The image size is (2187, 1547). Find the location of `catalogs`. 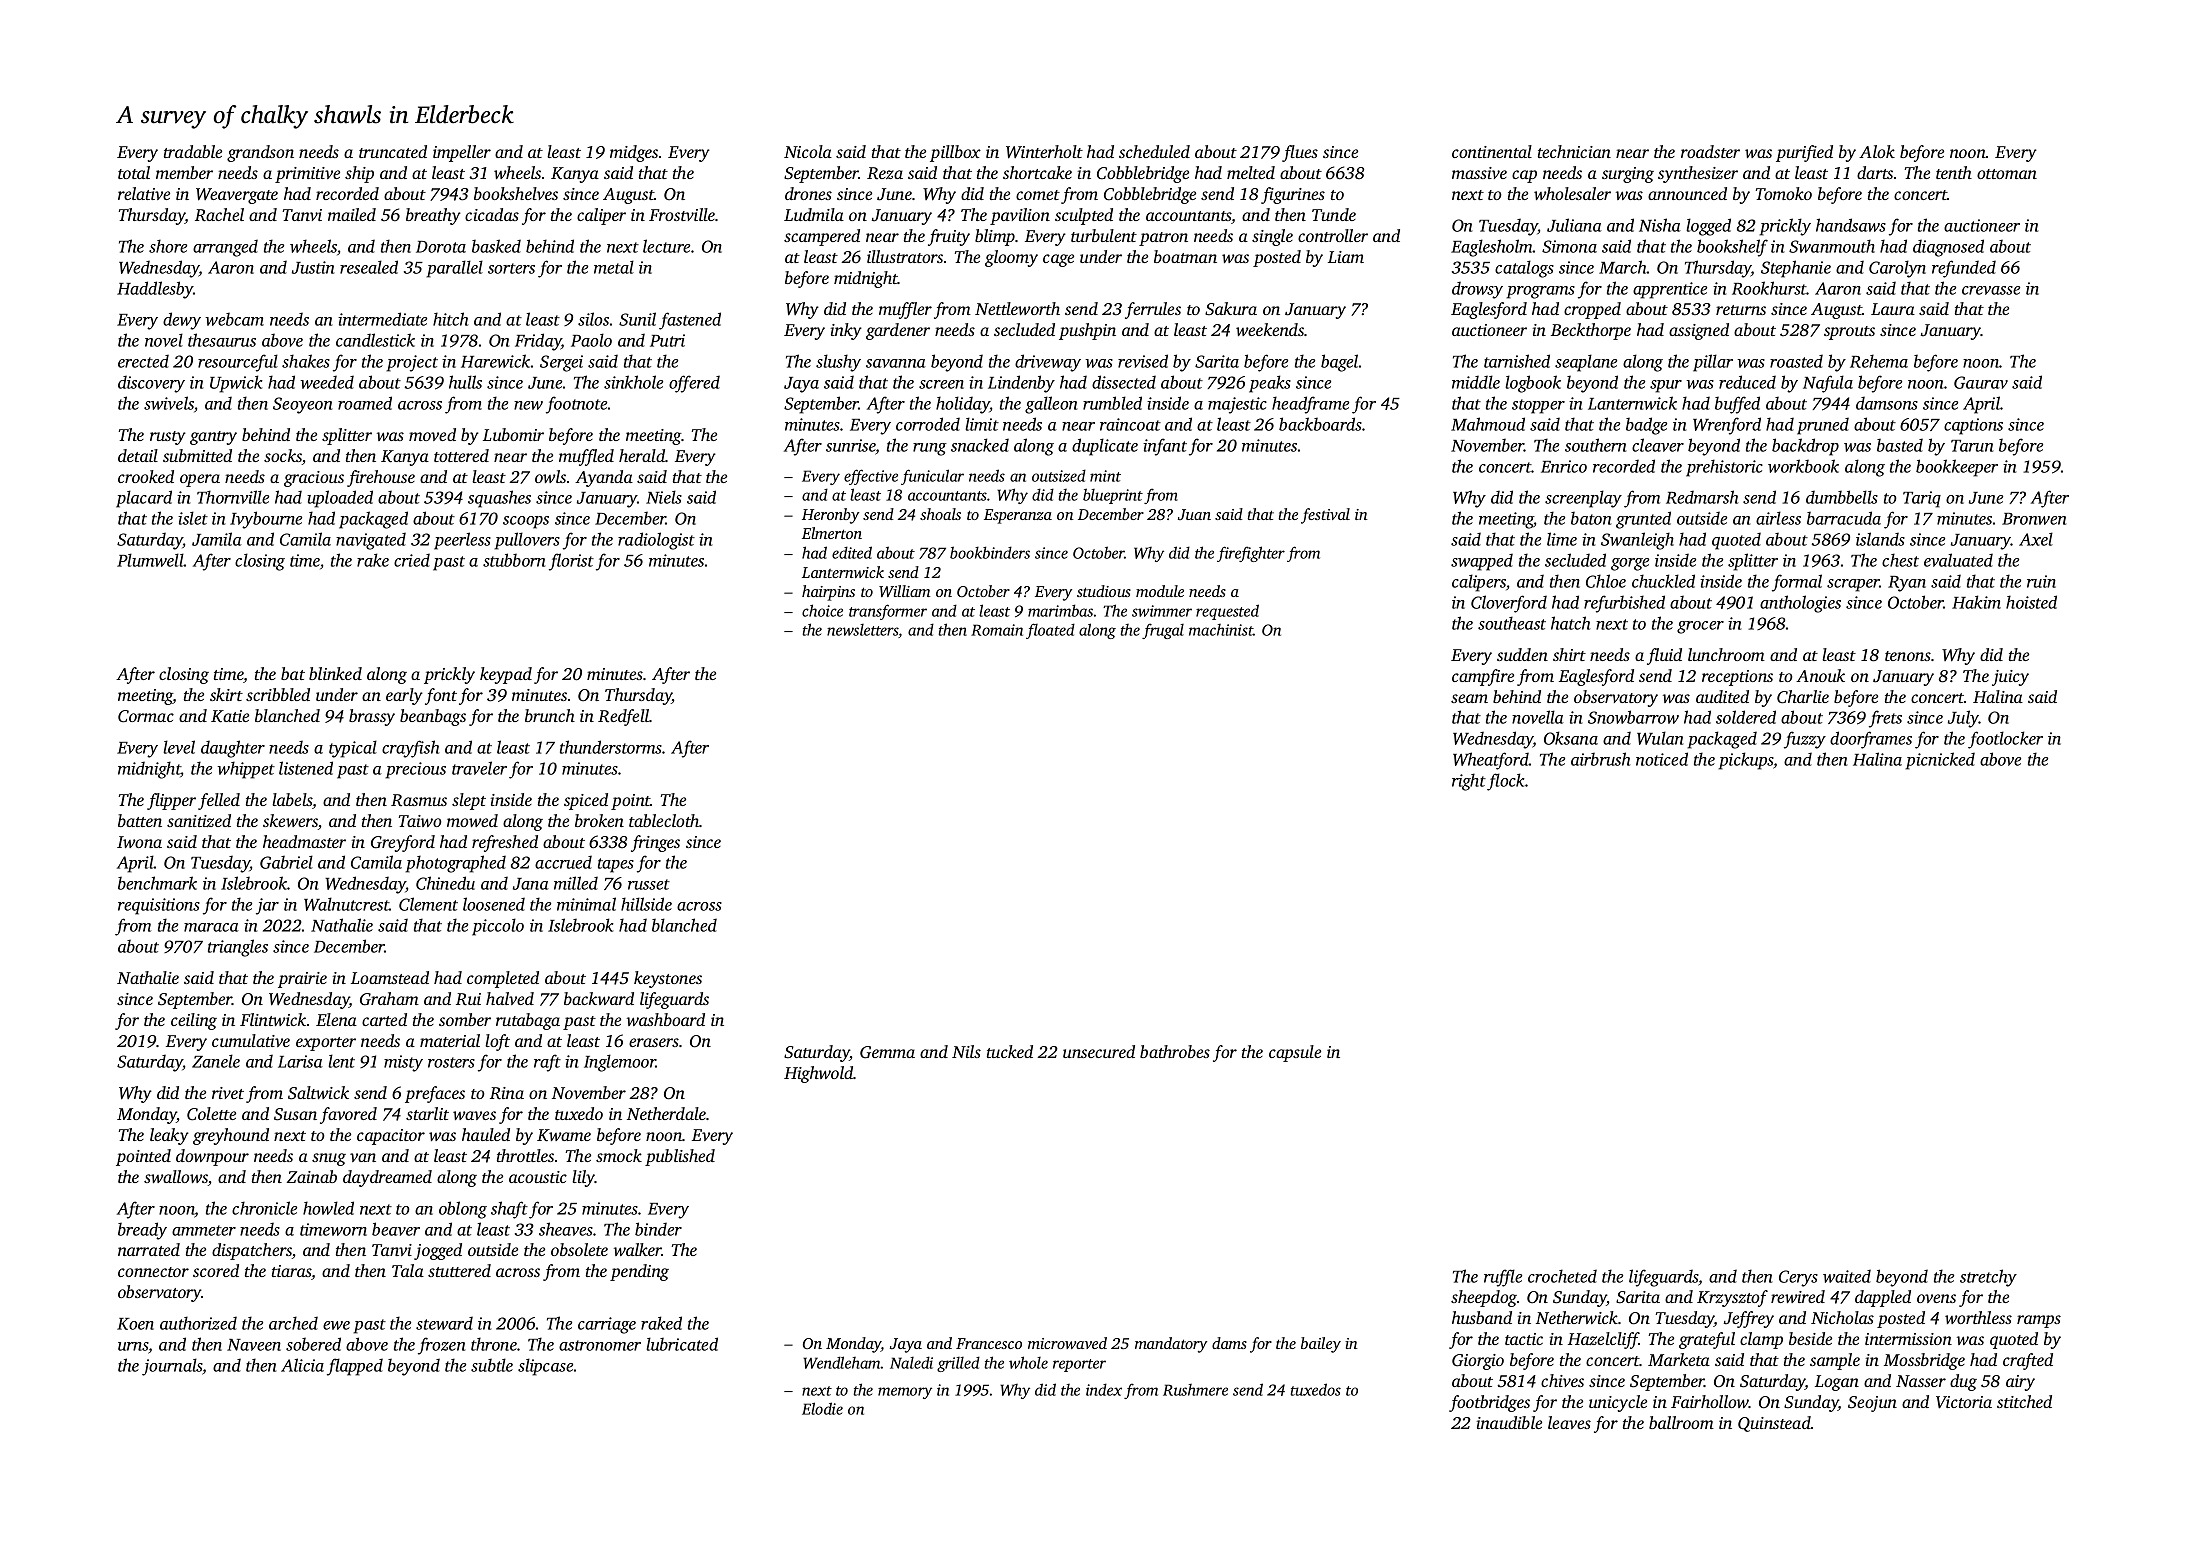

catalogs is located at coordinates (1524, 269).
